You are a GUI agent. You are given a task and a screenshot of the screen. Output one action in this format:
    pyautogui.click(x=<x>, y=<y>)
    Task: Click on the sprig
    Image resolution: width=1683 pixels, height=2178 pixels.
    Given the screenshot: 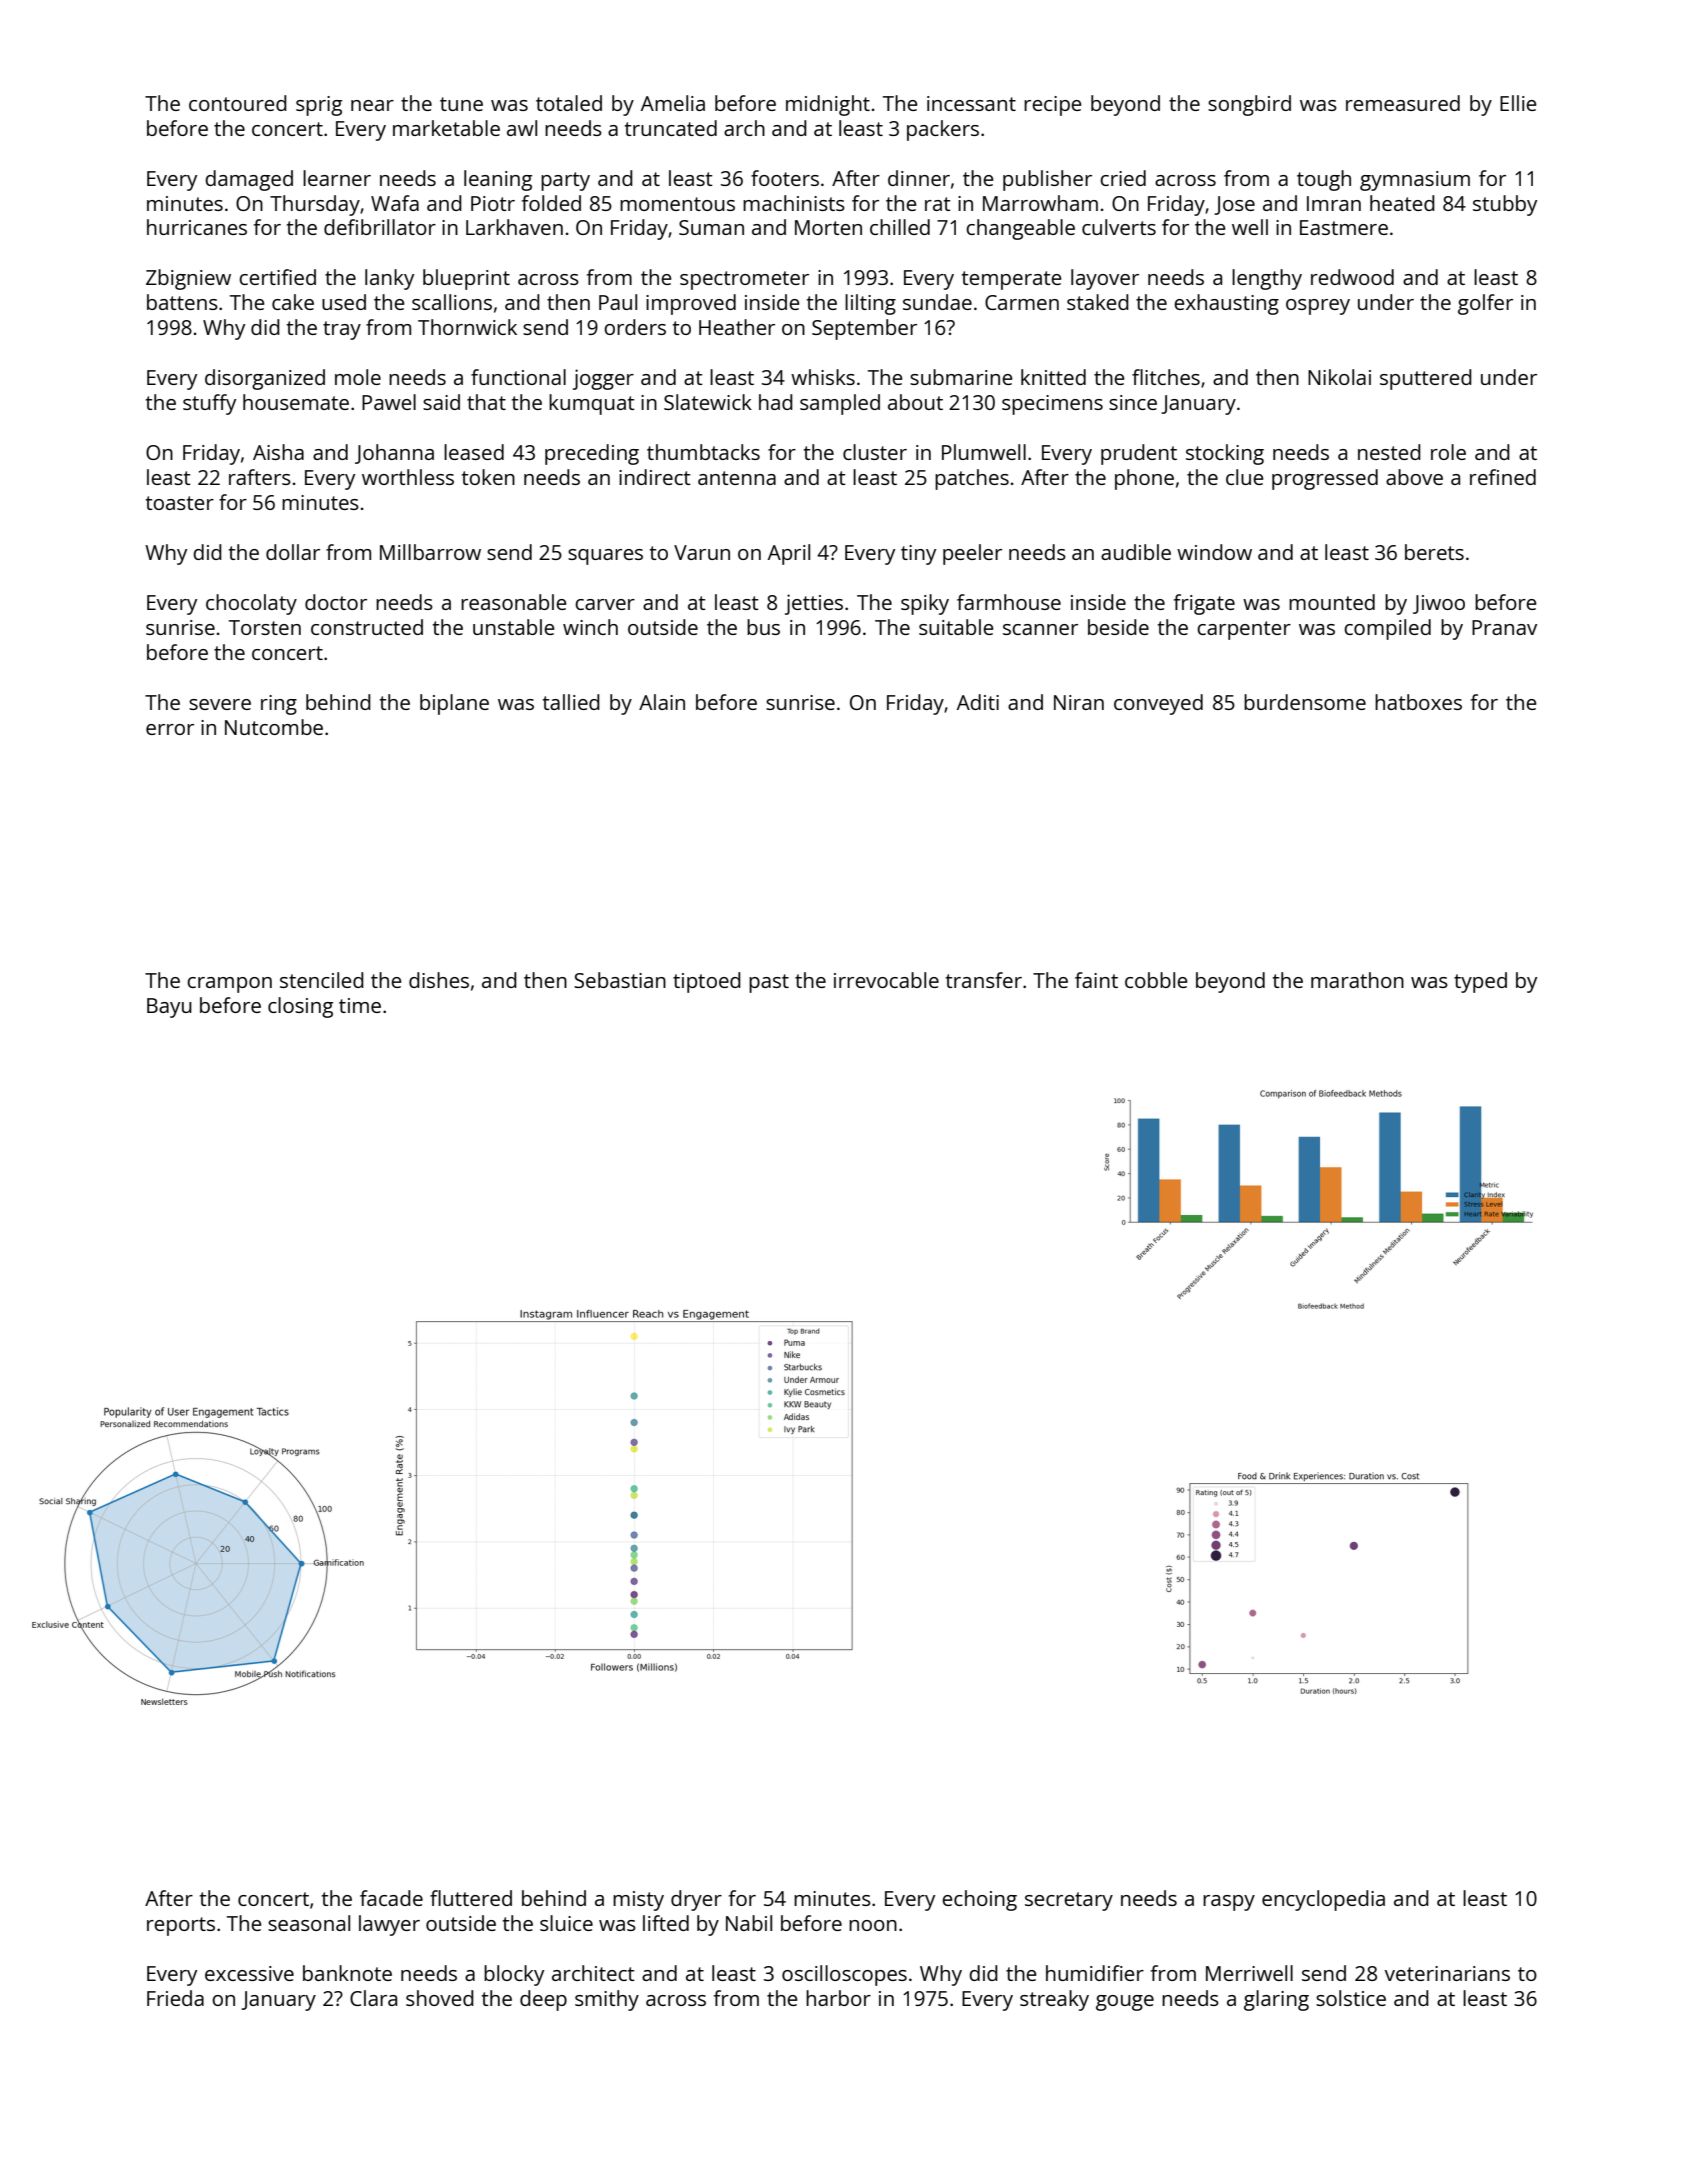 What is the action you would take?
    pyautogui.click(x=319, y=106)
